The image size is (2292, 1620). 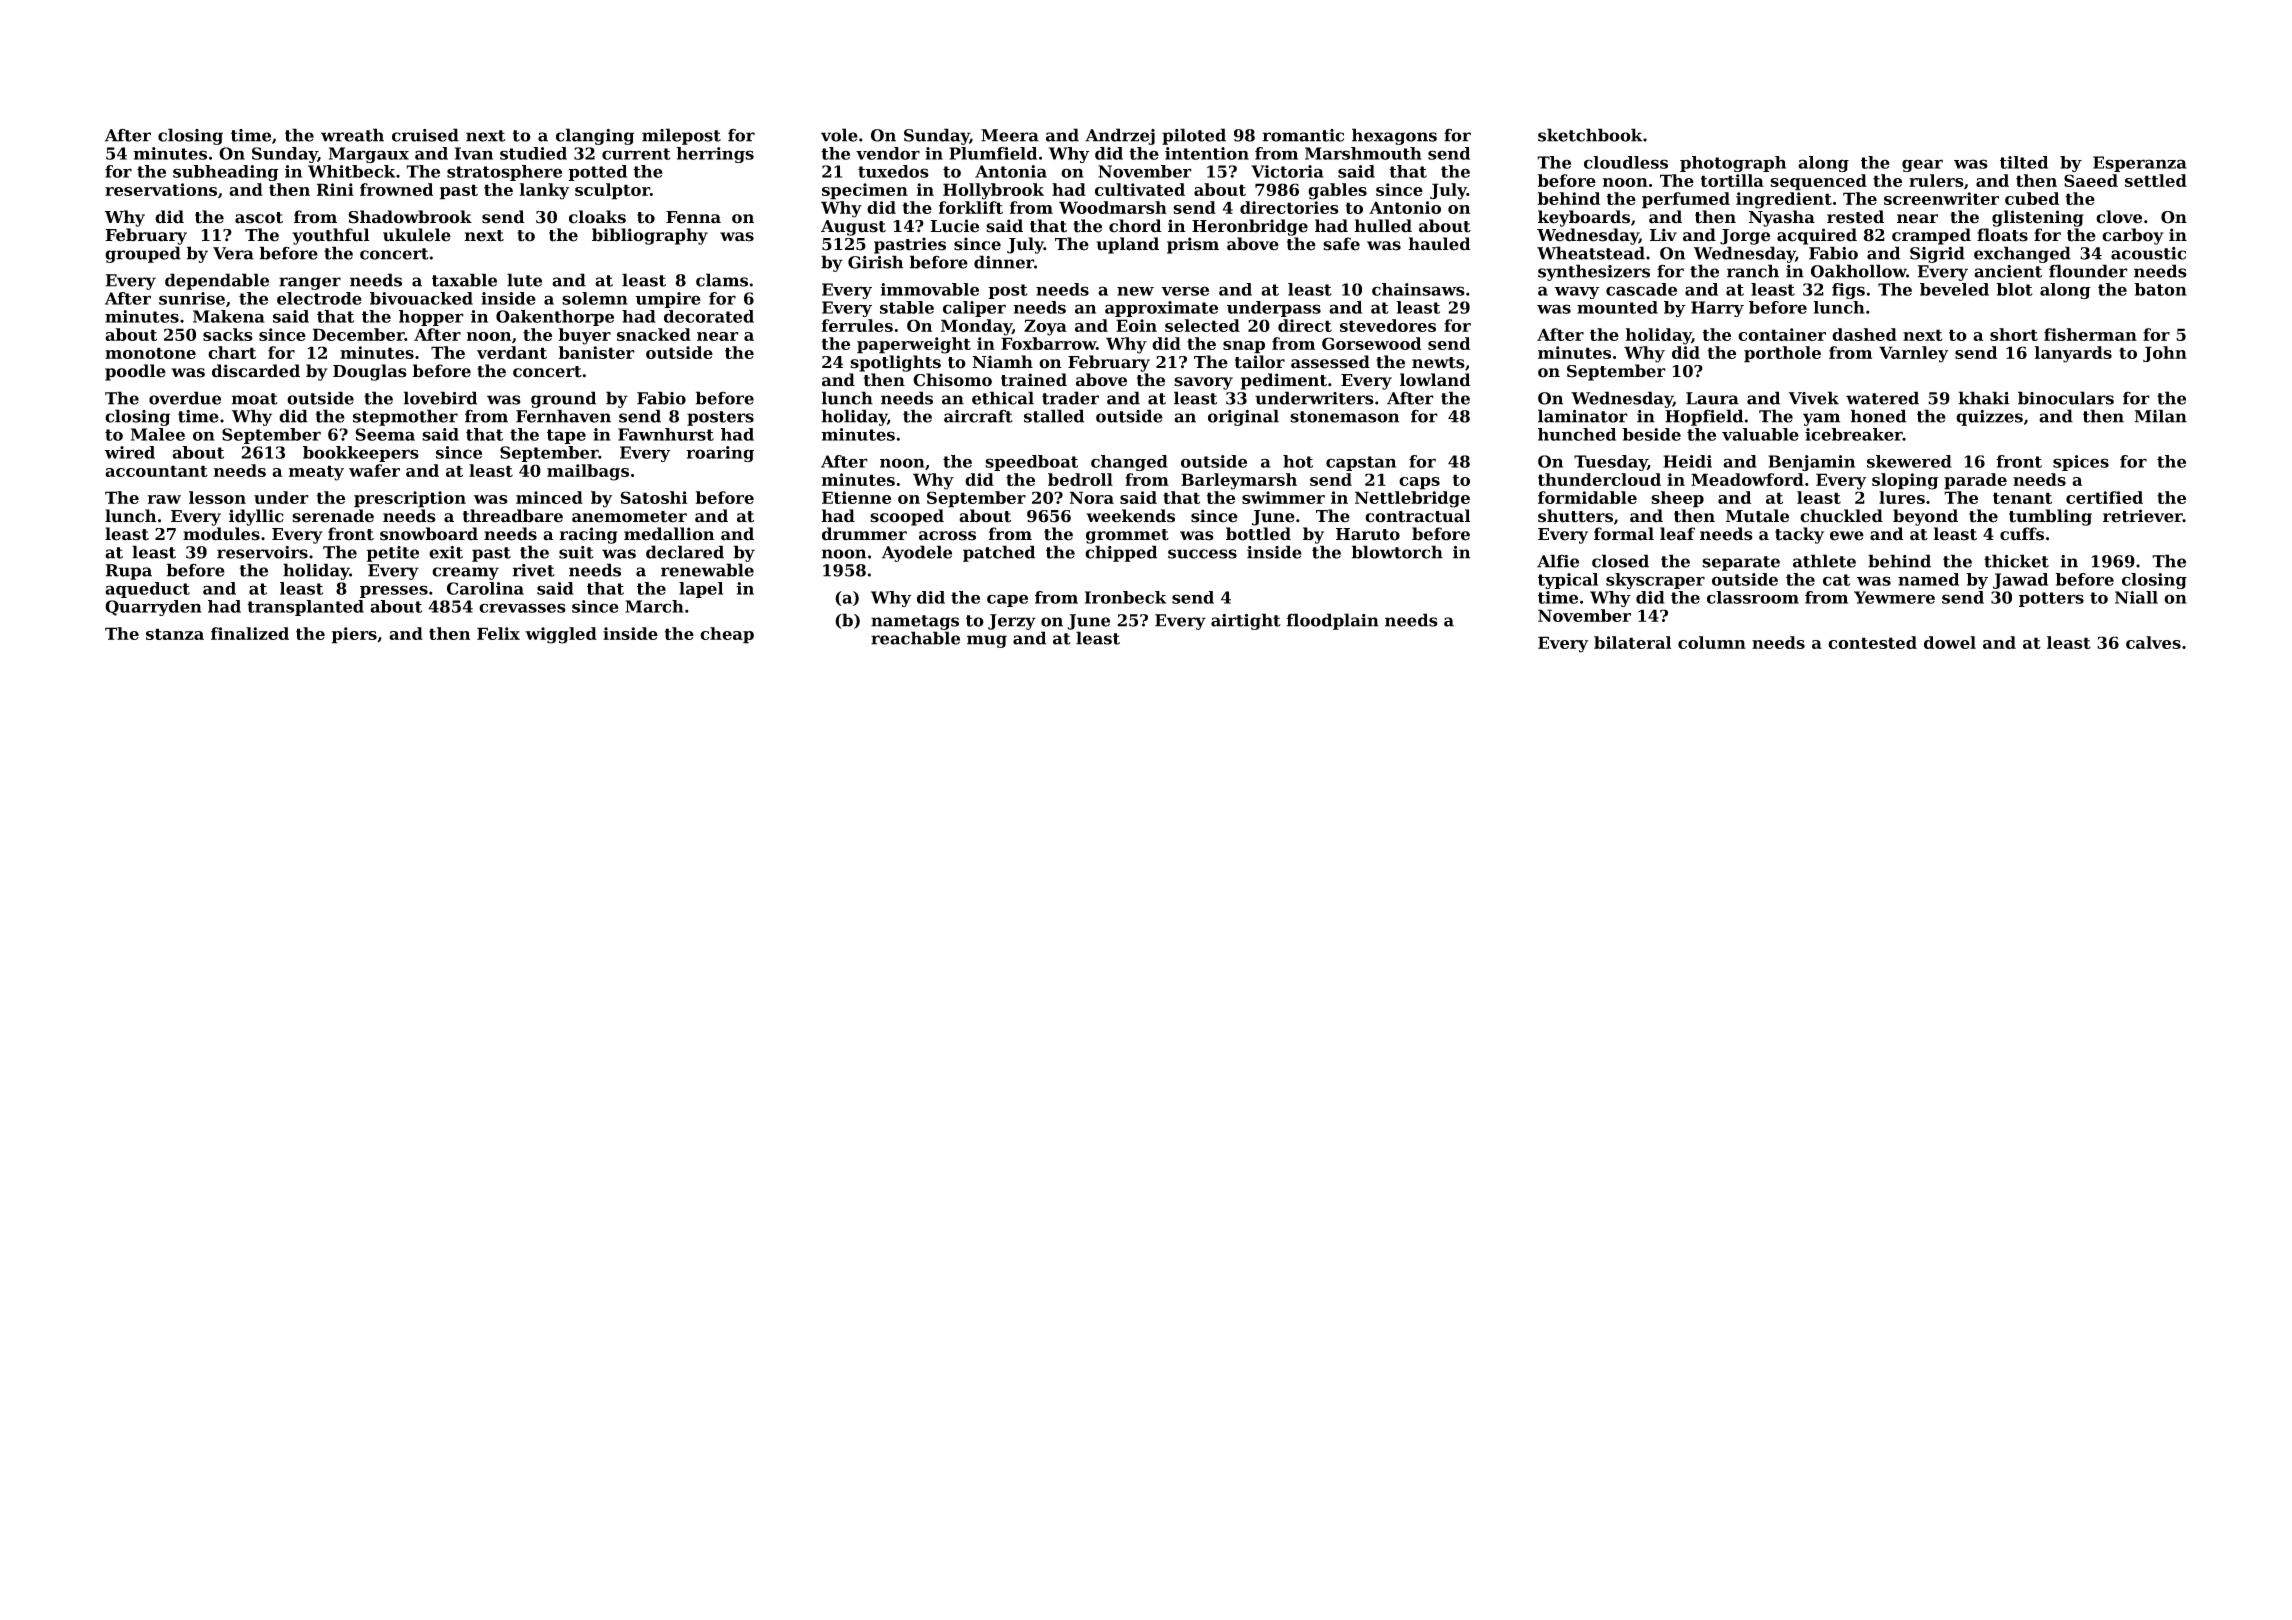 I want to click on sculptor, so click(x=612, y=191).
